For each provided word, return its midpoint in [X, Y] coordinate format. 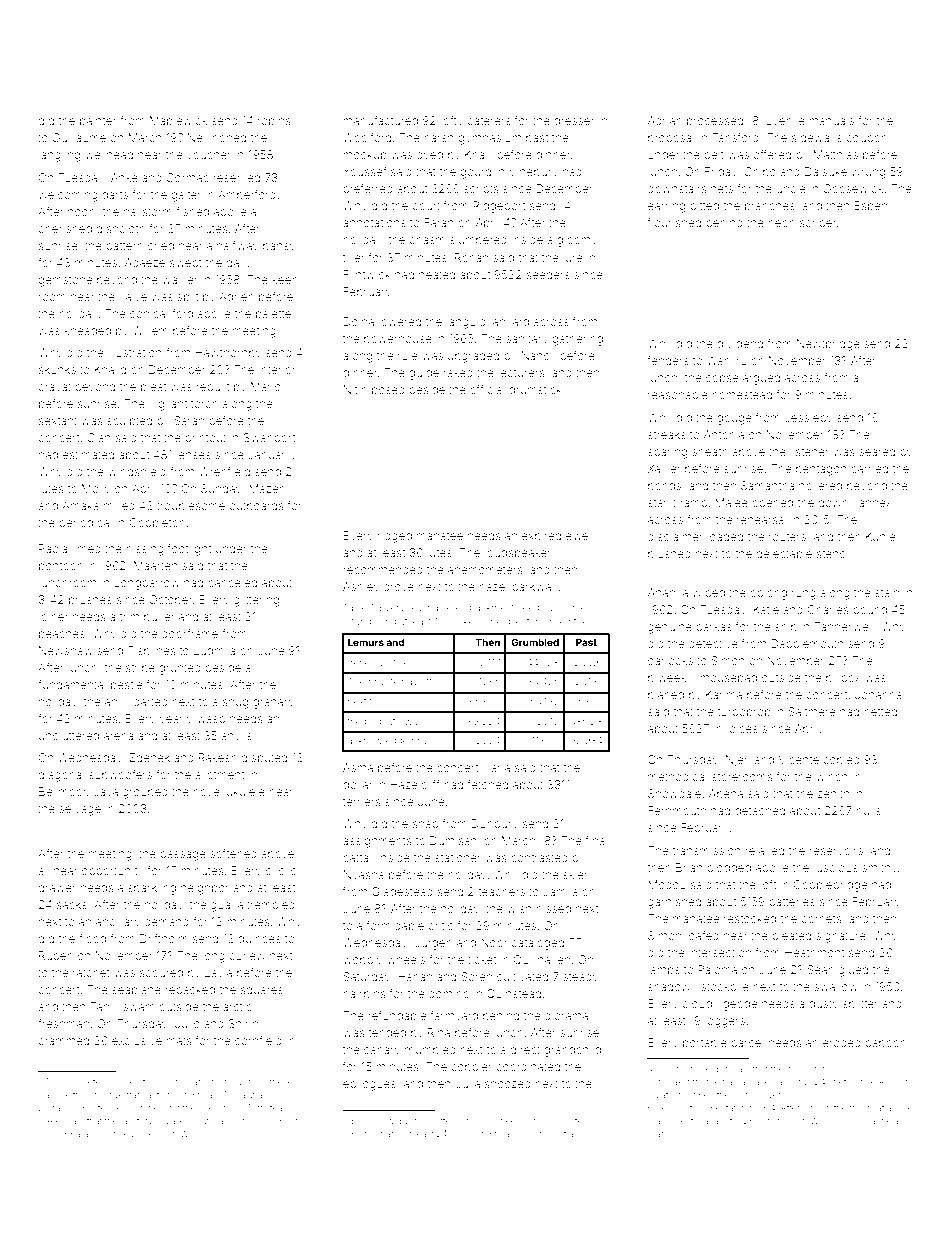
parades [87, 1135]
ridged [395, 537]
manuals [831, 120]
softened [233, 853]
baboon [885, 1042]
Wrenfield [224, 471]
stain [887, 592]
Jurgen [433, 944]
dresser [574, 120]
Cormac [187, 177]
